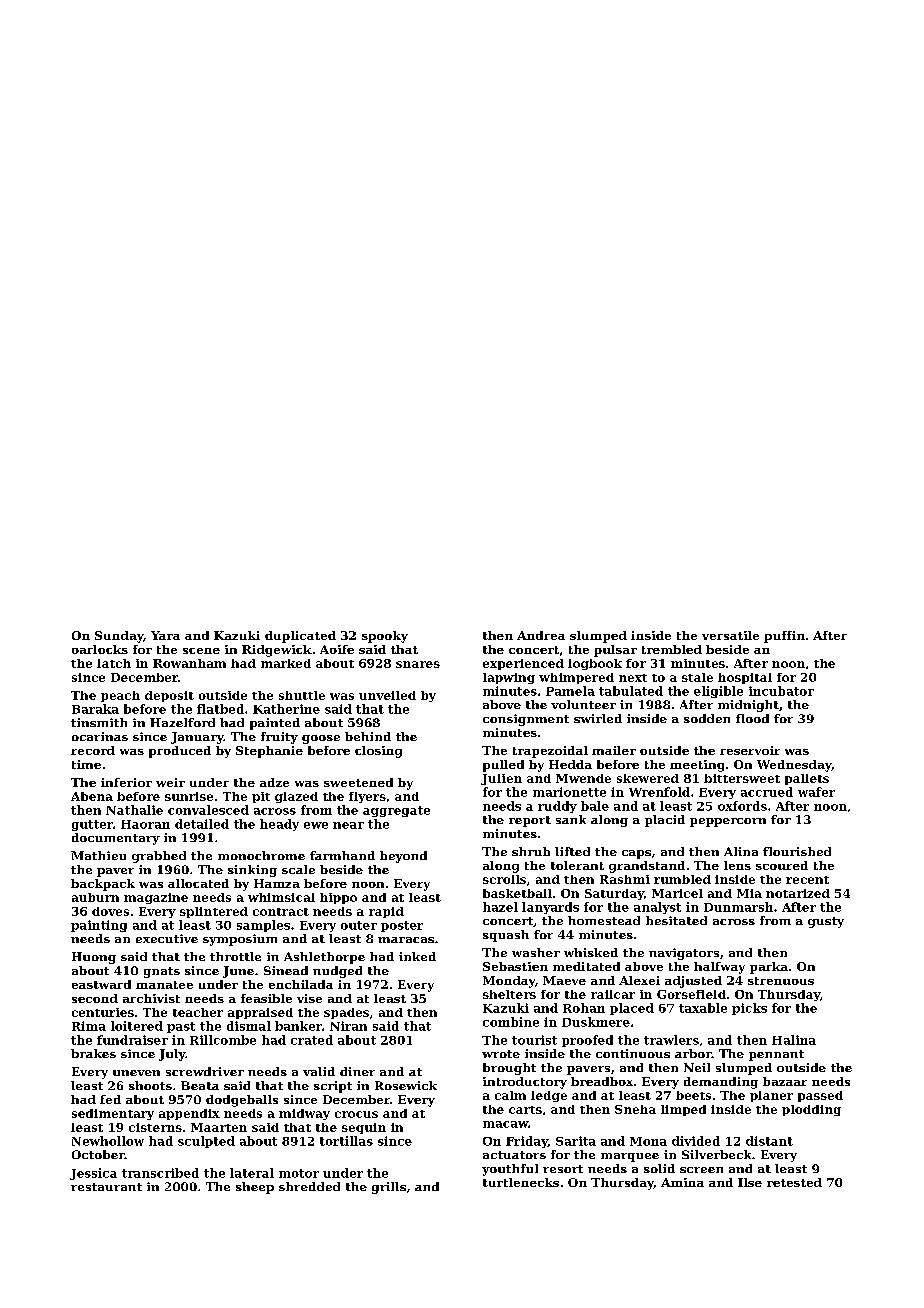 Image resolution: width=924 pixels, height=1308 pixels. Describe the element at coordinates (100, 649) in the screenshot. I see `oarlocks` at that location.
